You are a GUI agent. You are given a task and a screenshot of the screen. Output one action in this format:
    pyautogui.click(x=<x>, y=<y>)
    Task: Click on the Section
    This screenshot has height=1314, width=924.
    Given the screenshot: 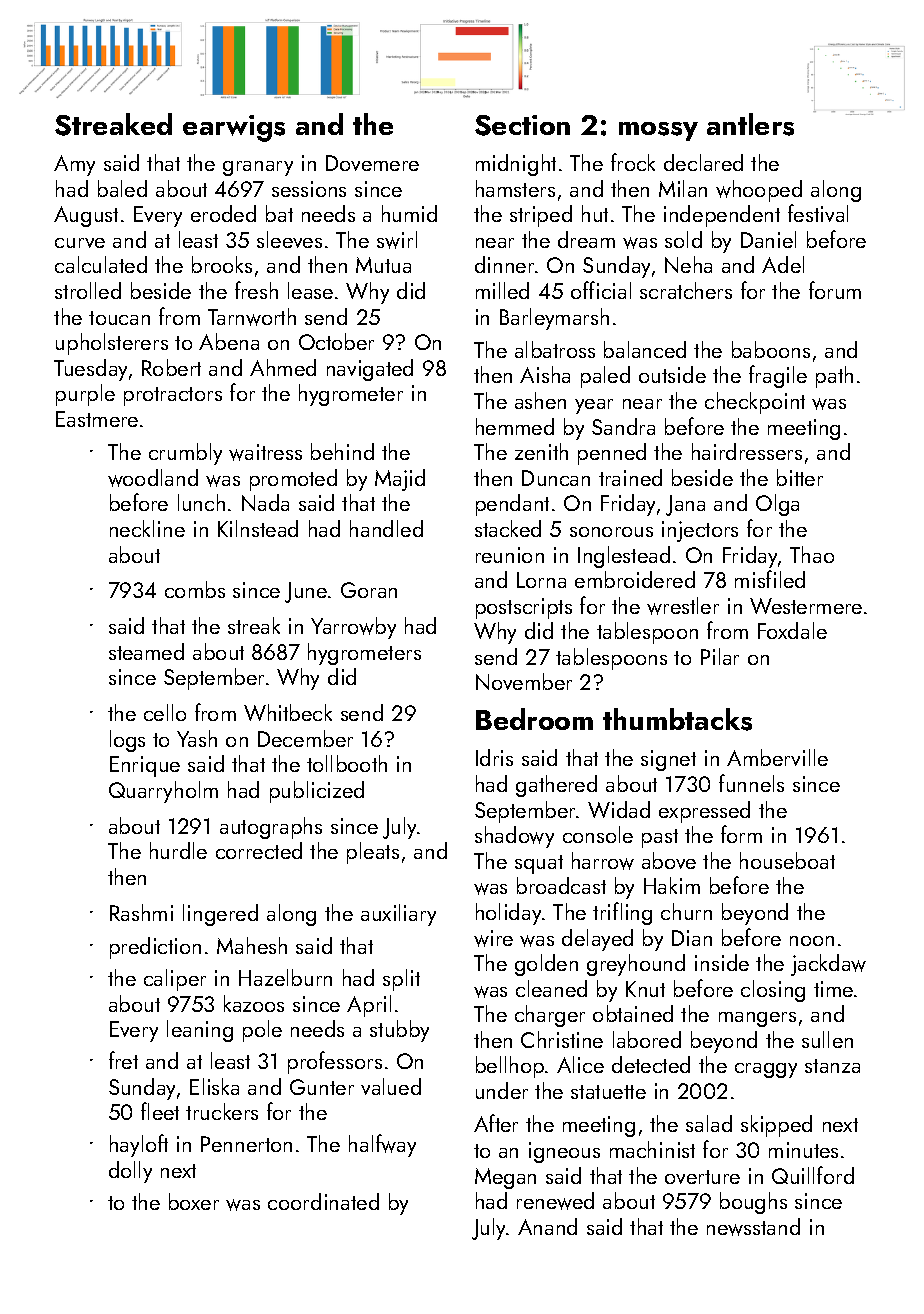 What is the action you would take?
    pyautogui.click(x=522, y=125)
